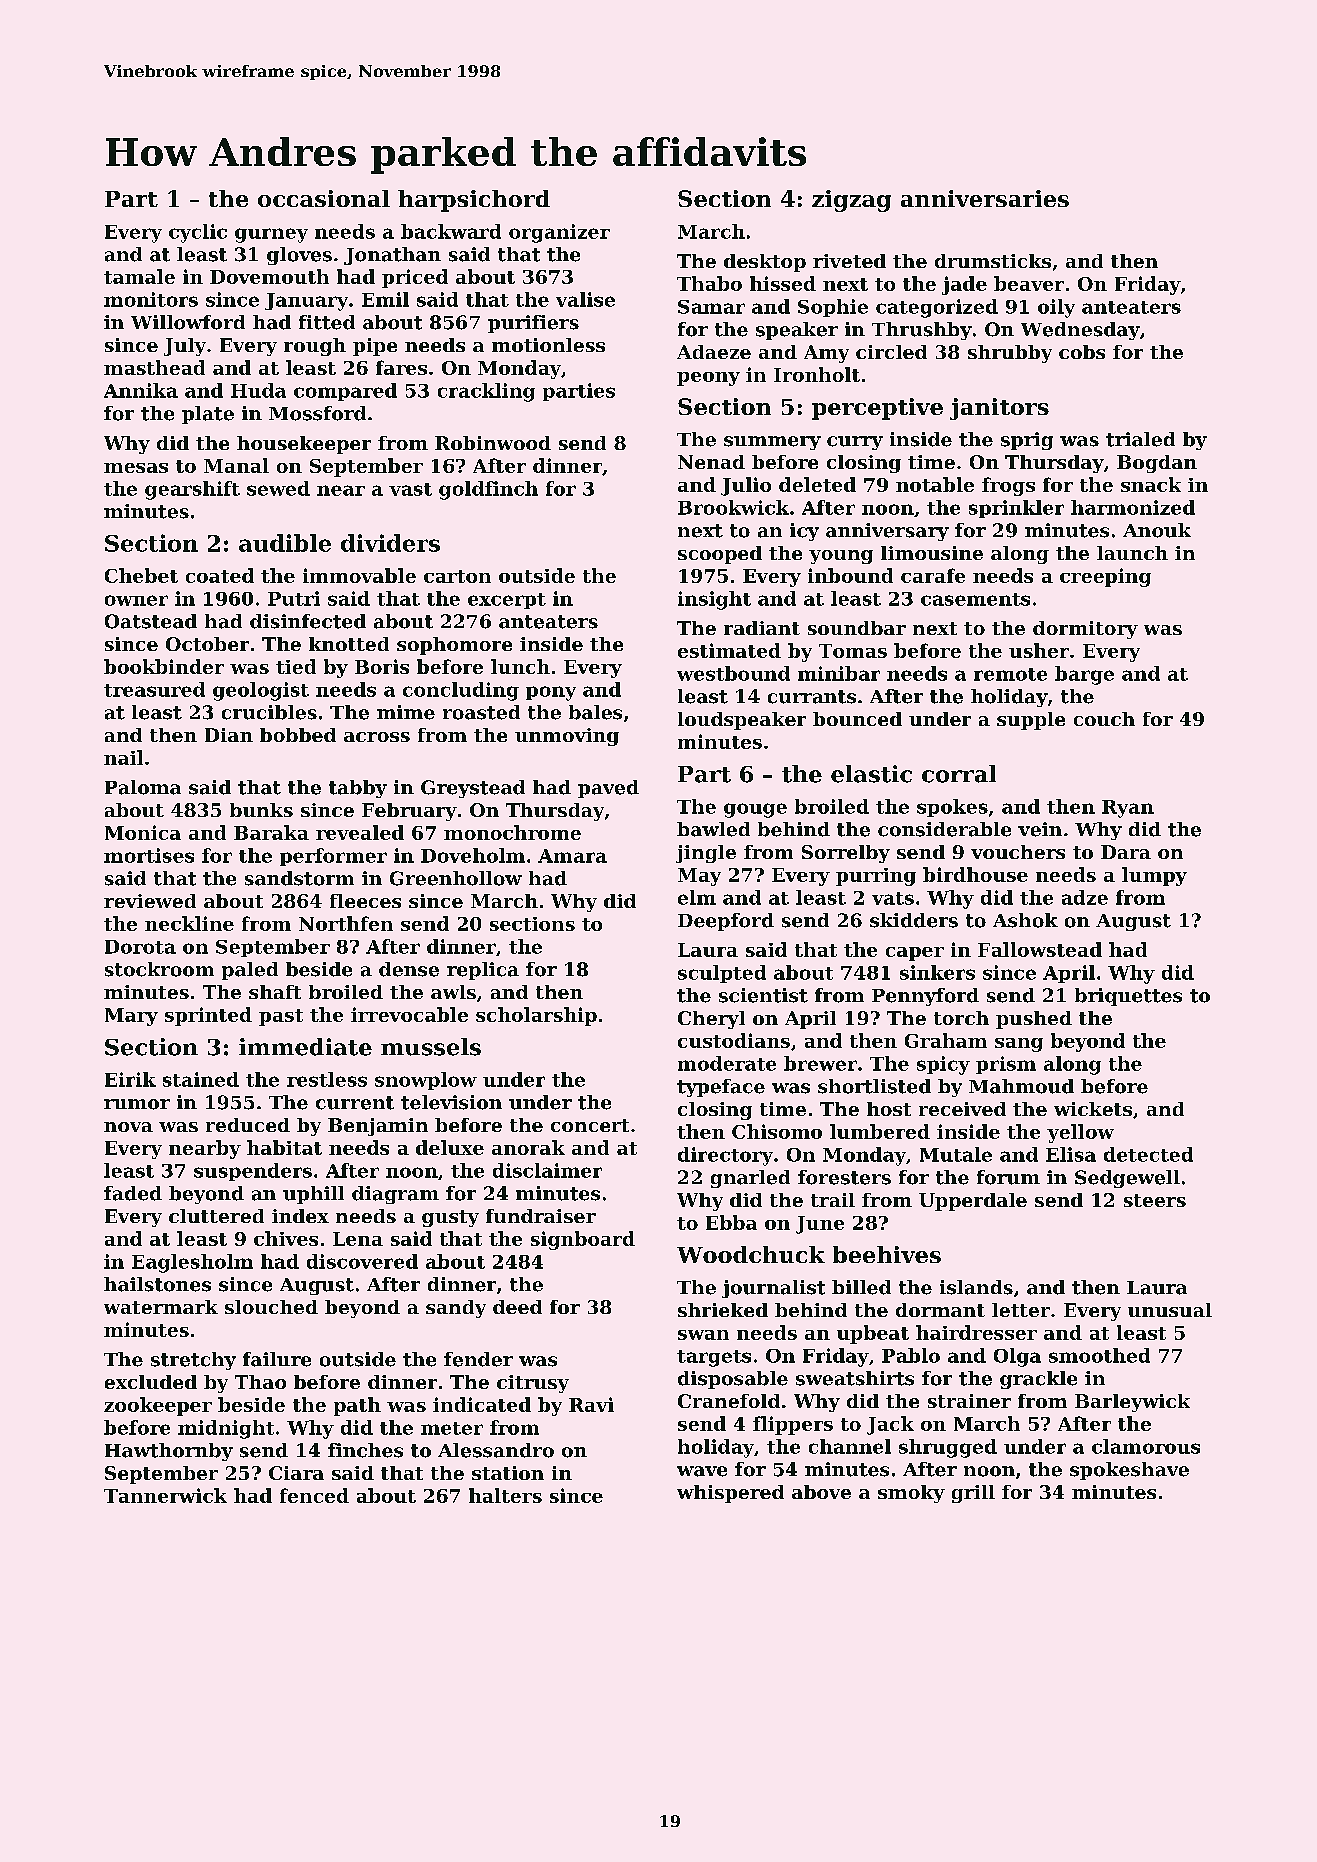  What do you see at coordinates (851, 201) in the screenshot?
I see `zigzag` at bounding box center [851, 201].
